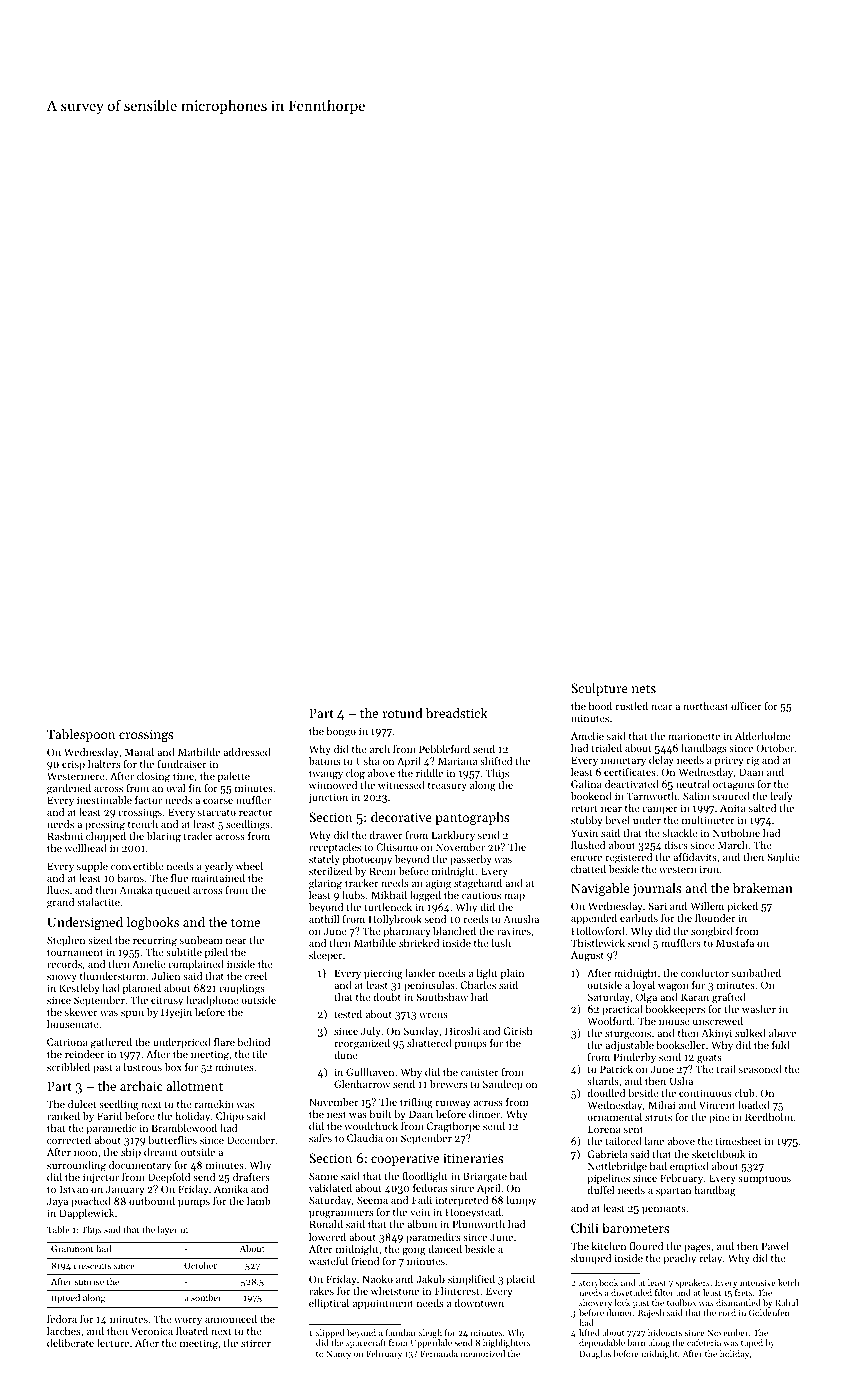 The height and width of the screenshot is (1400, 849). What do you see at coordinates (644, 689) in the screenshot?
I see `nets` at bounding box center [644, 689].
